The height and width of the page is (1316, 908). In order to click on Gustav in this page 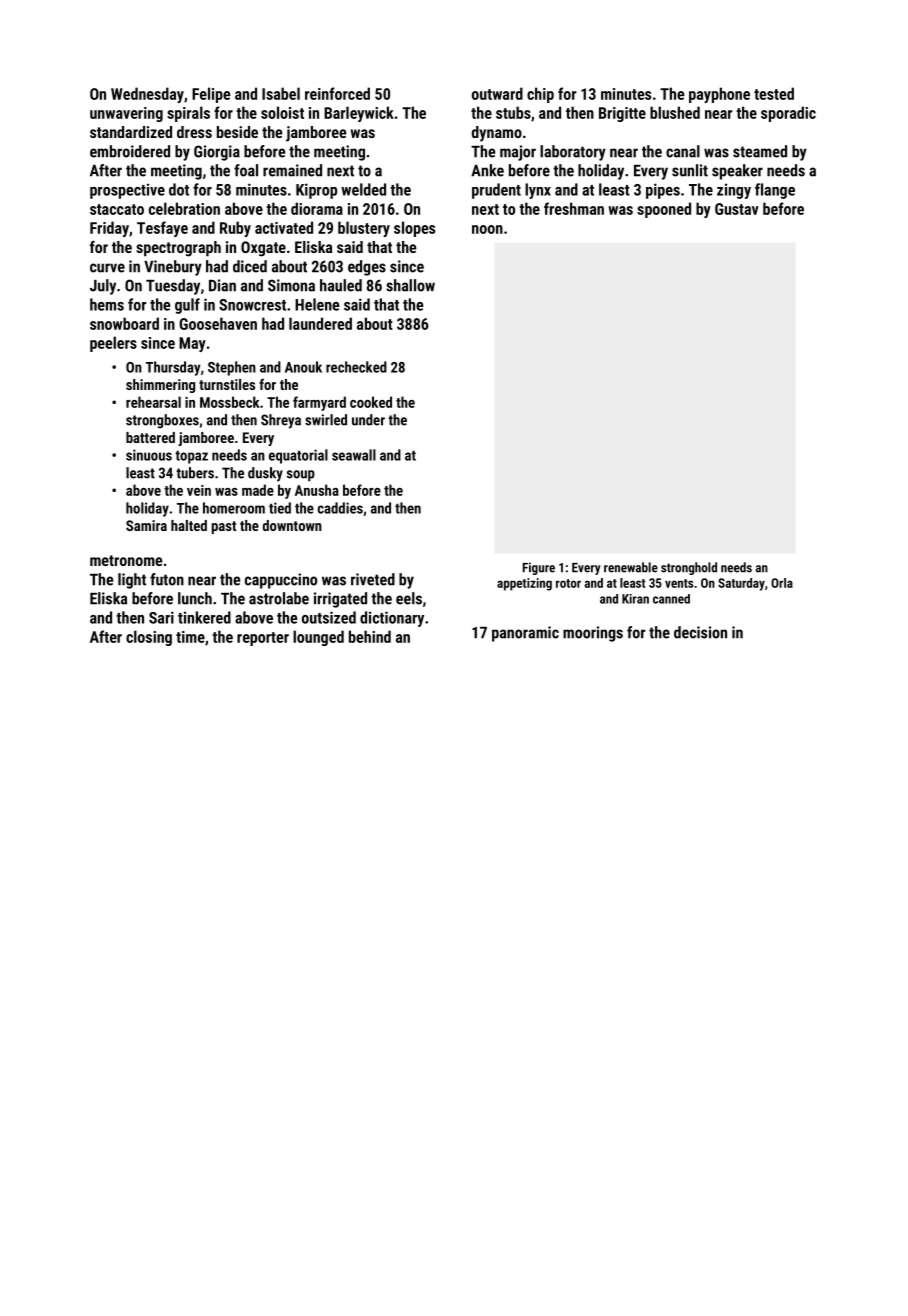, I will do `click(737, 209)`.
